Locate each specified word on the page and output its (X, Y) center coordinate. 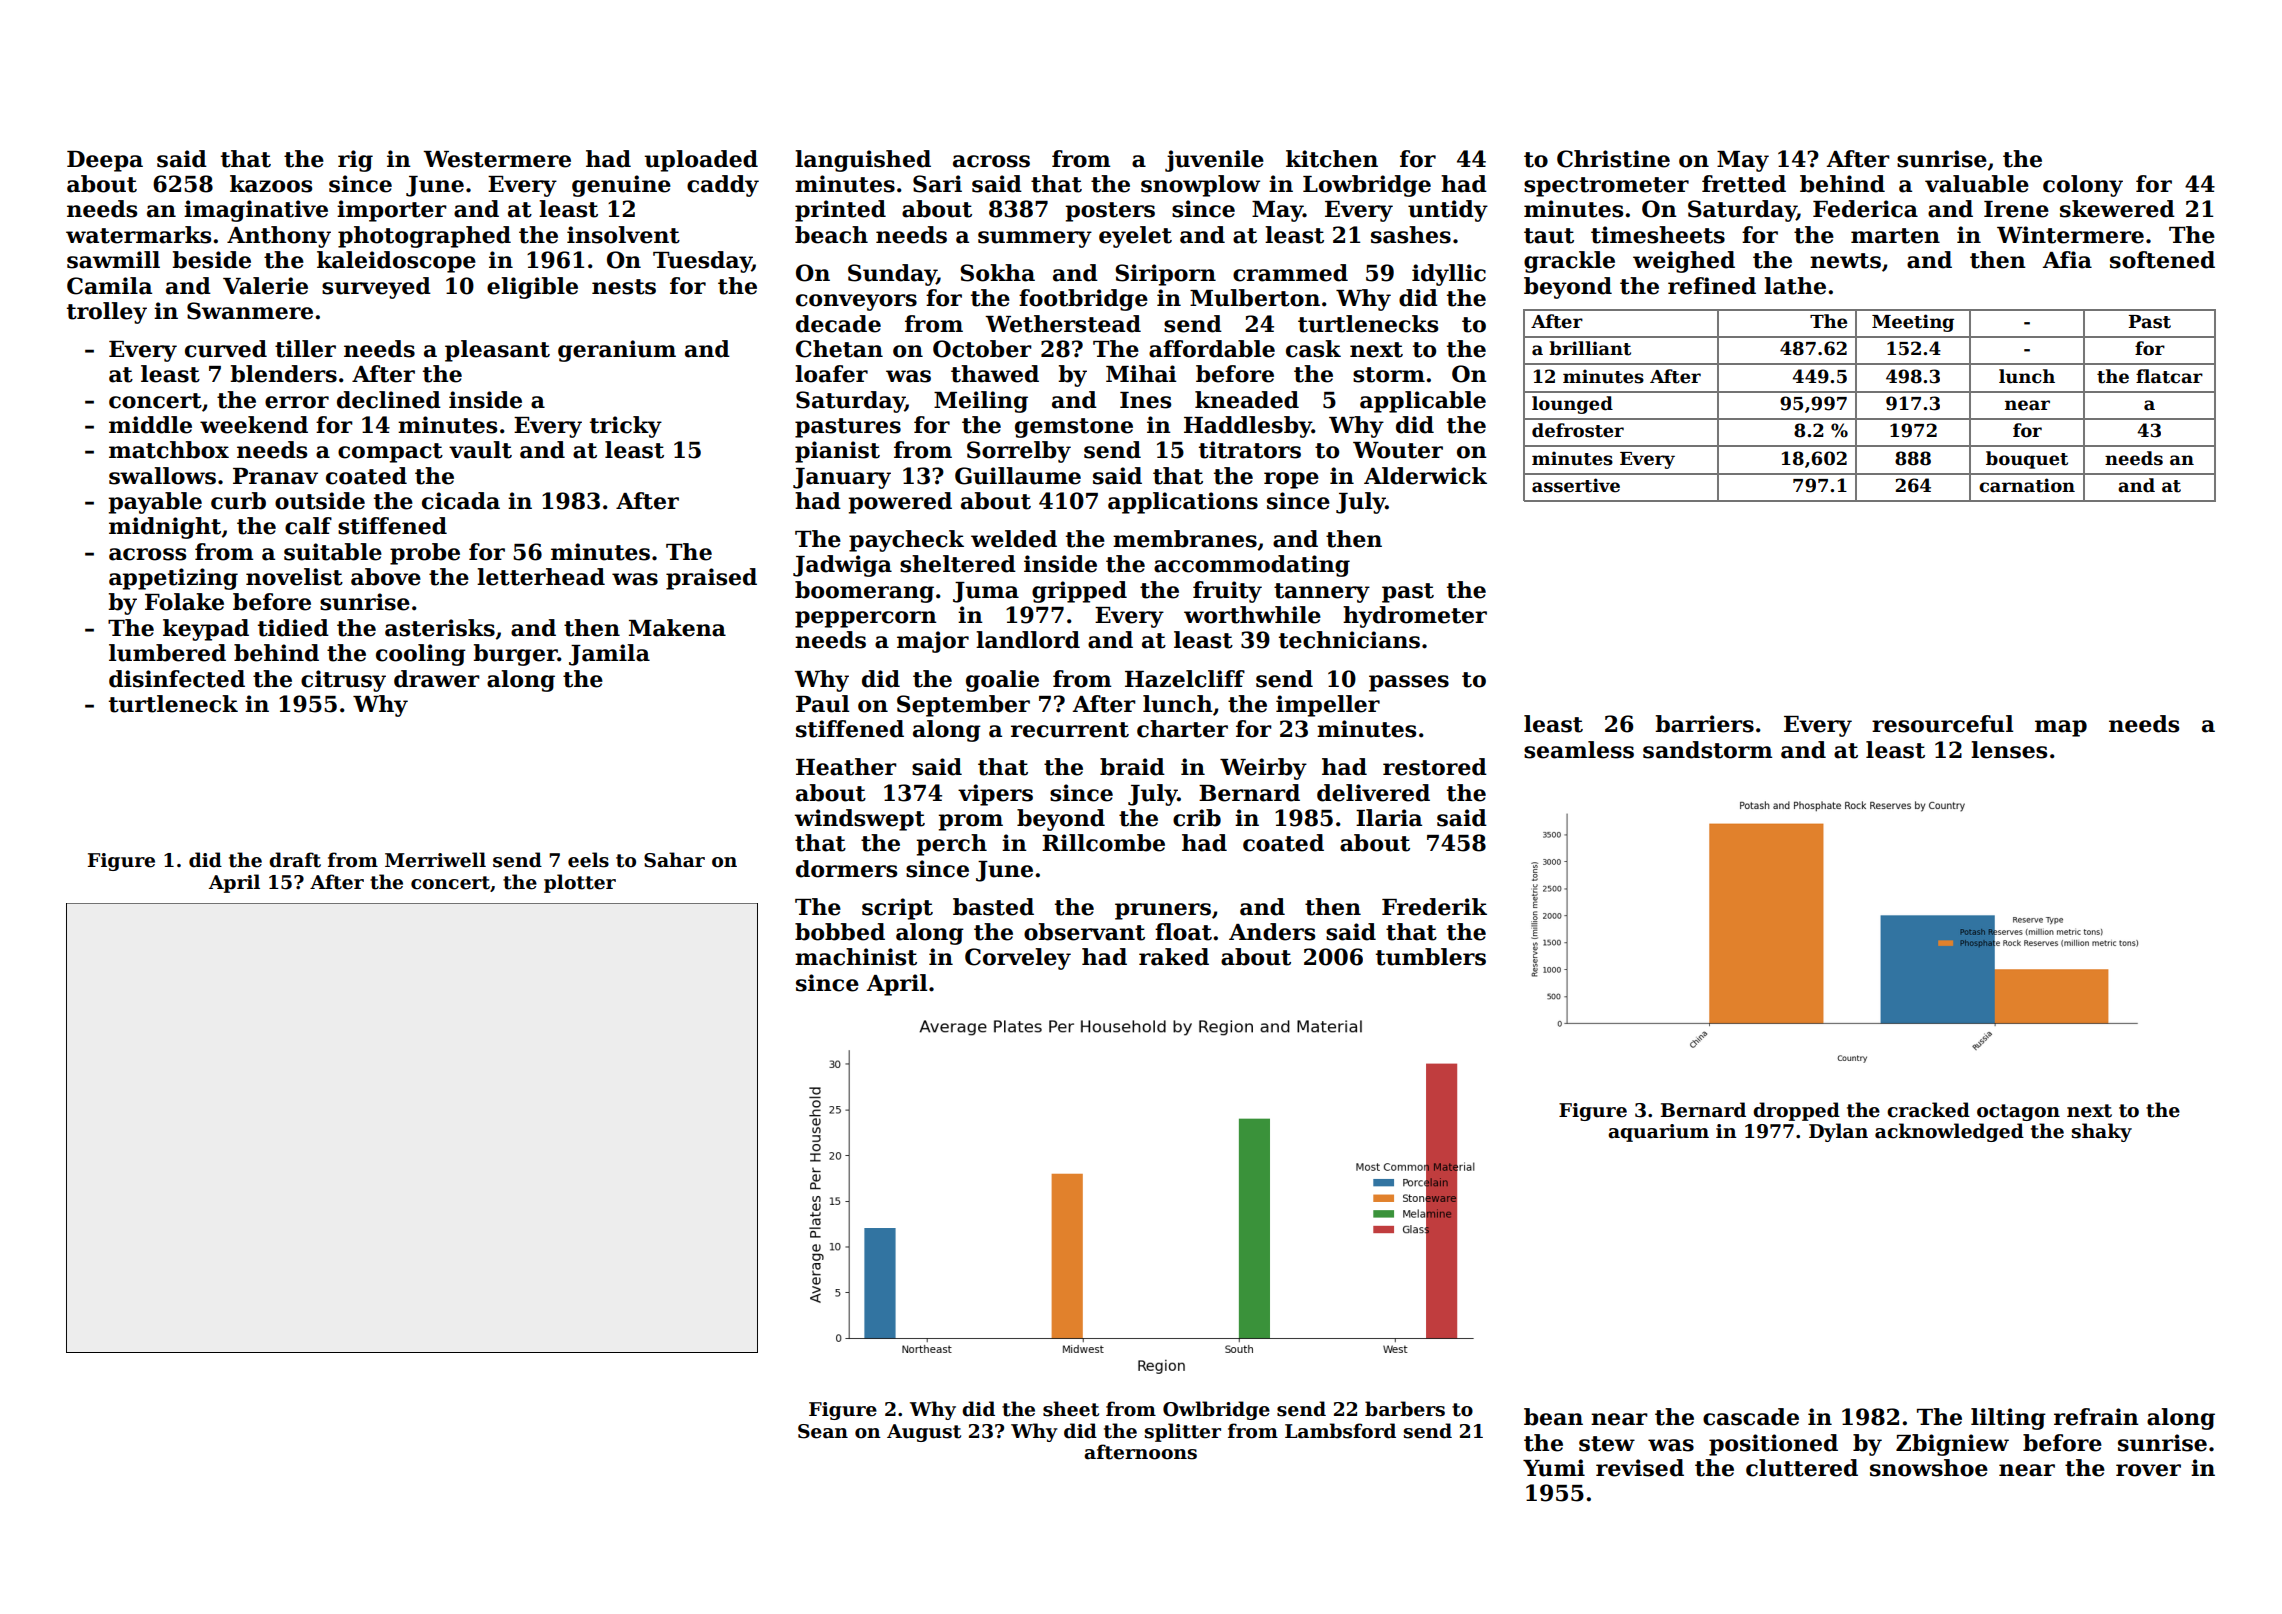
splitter (1183, 1432)
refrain (2096, 1417)
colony (2083, 186)
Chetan (839, 349)
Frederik (1434, 907)
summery (1035, 239)
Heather (846, 767)
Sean (823, 1431)
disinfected (177, 679)
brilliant (1590, 348)
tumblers (1431, 957)
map (2061, 728)
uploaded (701, 161)
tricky (626, 427)
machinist (856, 957)
